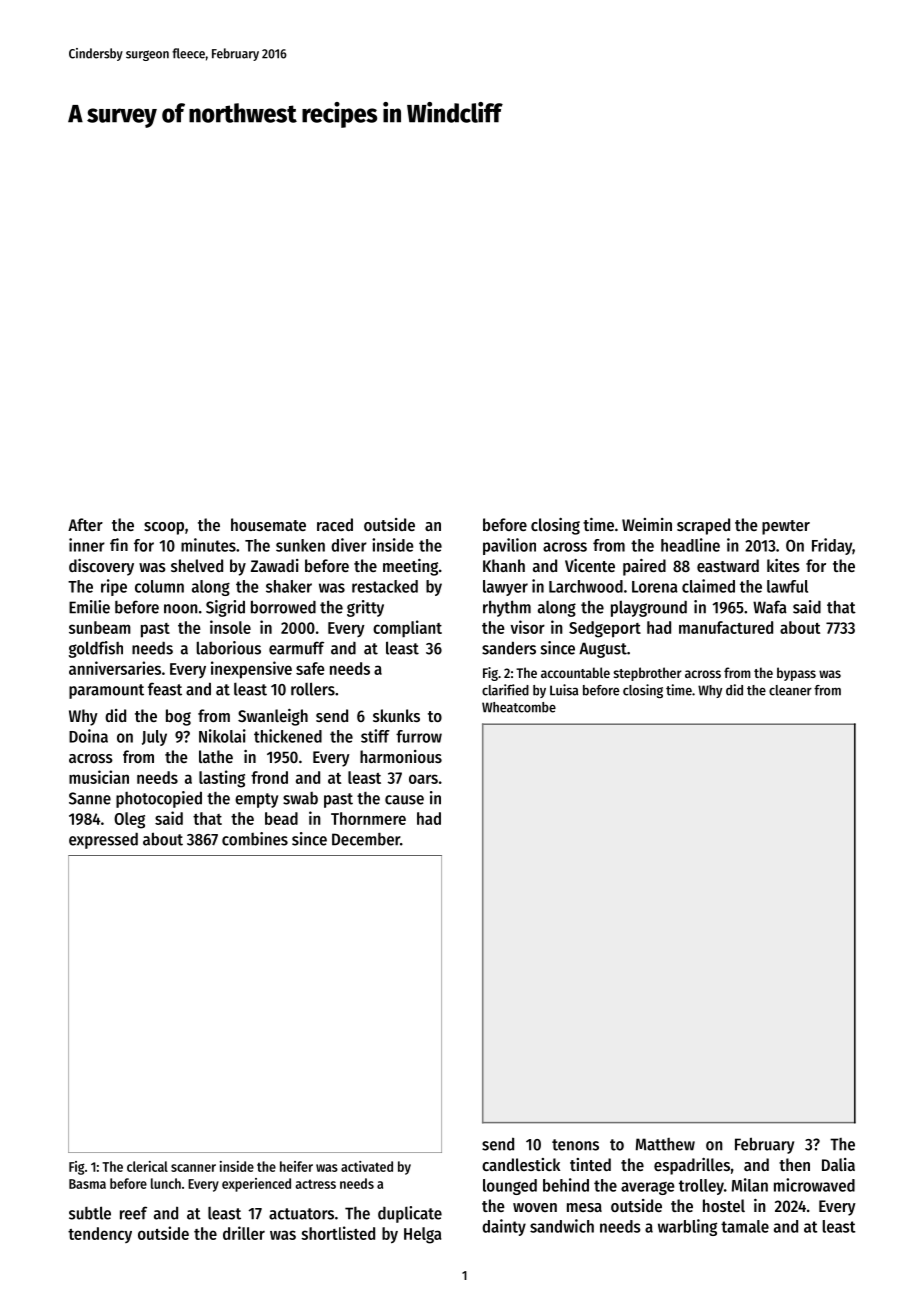  What do you see at coordinates (814, 1185) in the document?
I see `microwaved` at bounding box center [814, 1185].
